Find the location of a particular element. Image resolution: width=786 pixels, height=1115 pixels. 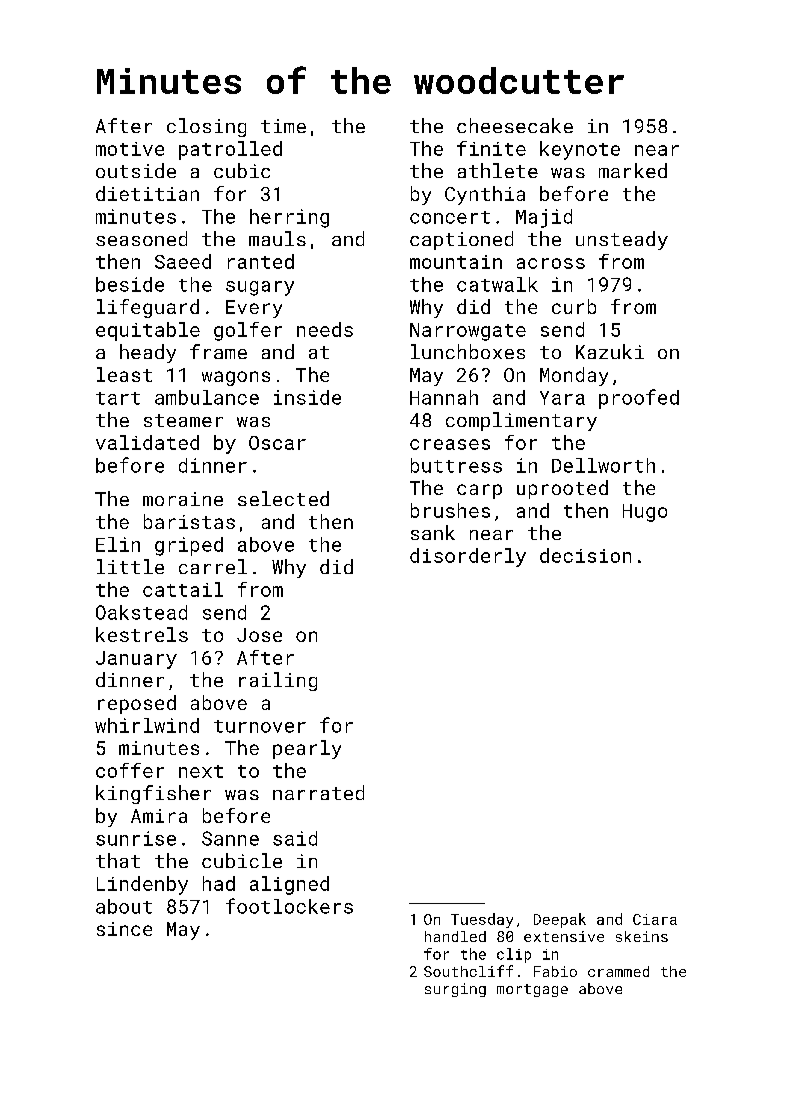

Saeed is located at coordinates (183, 261).
